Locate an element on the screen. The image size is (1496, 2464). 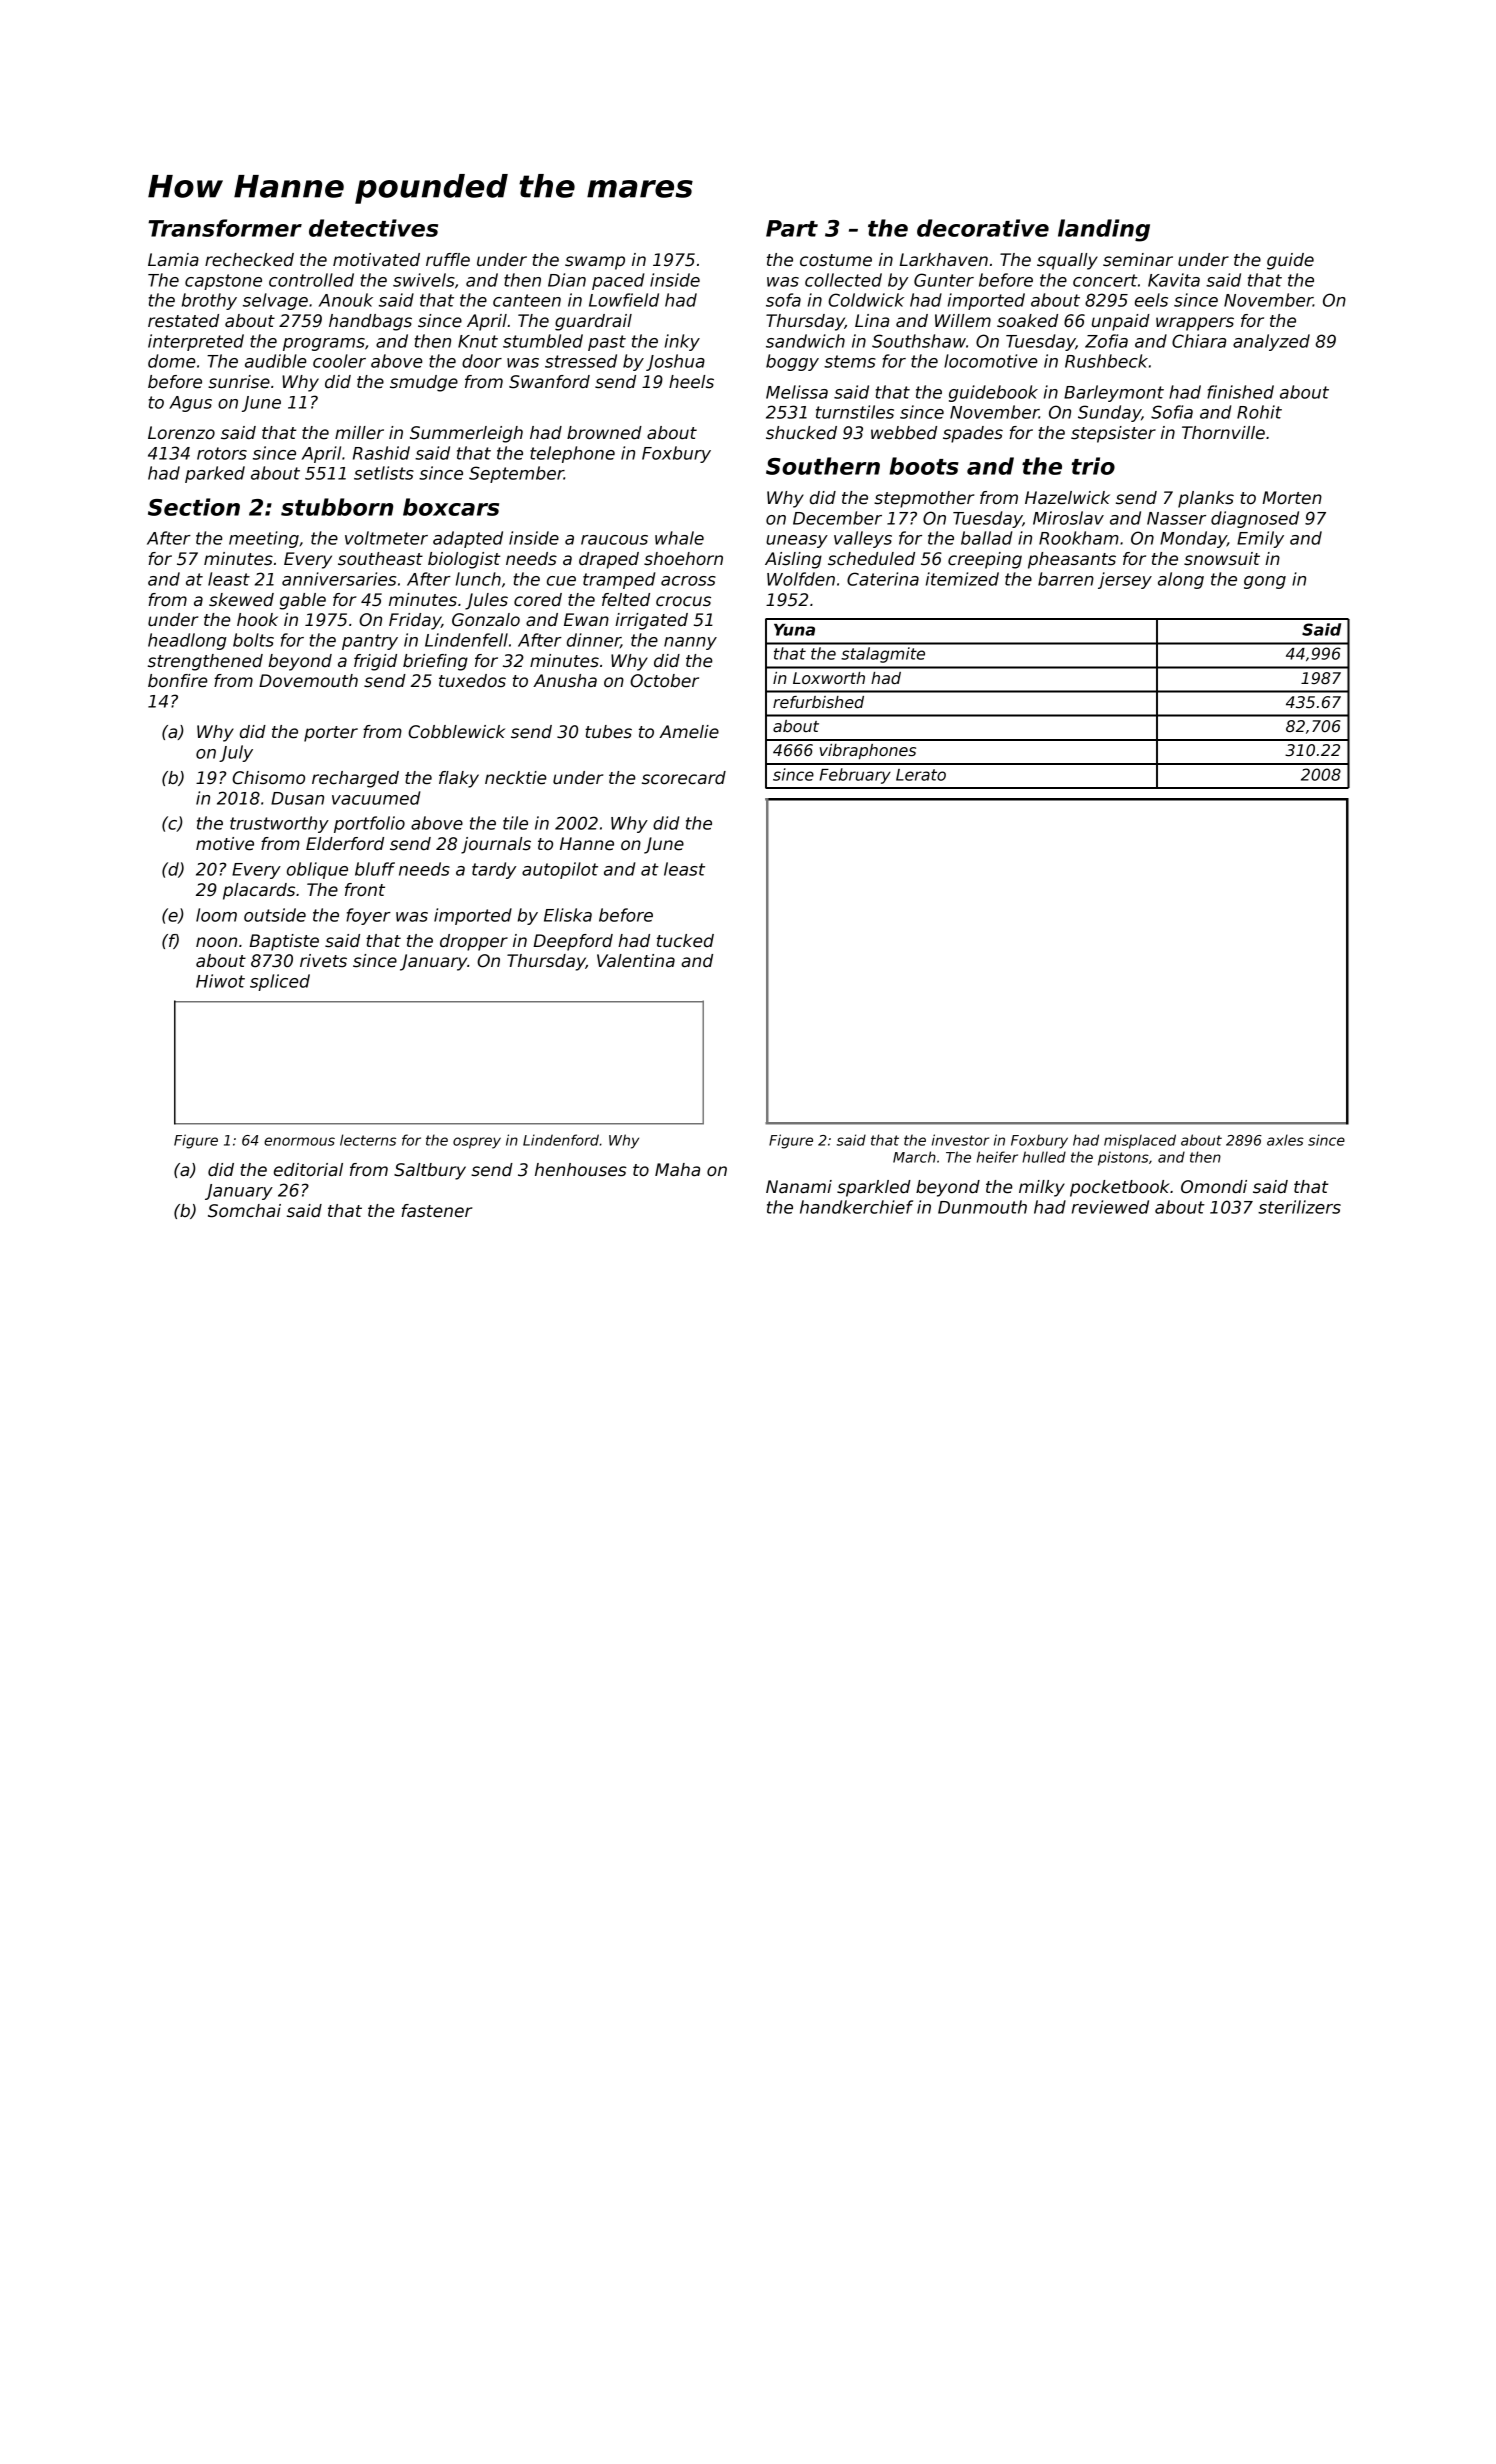
collected is located at coordinates (843, 280).
